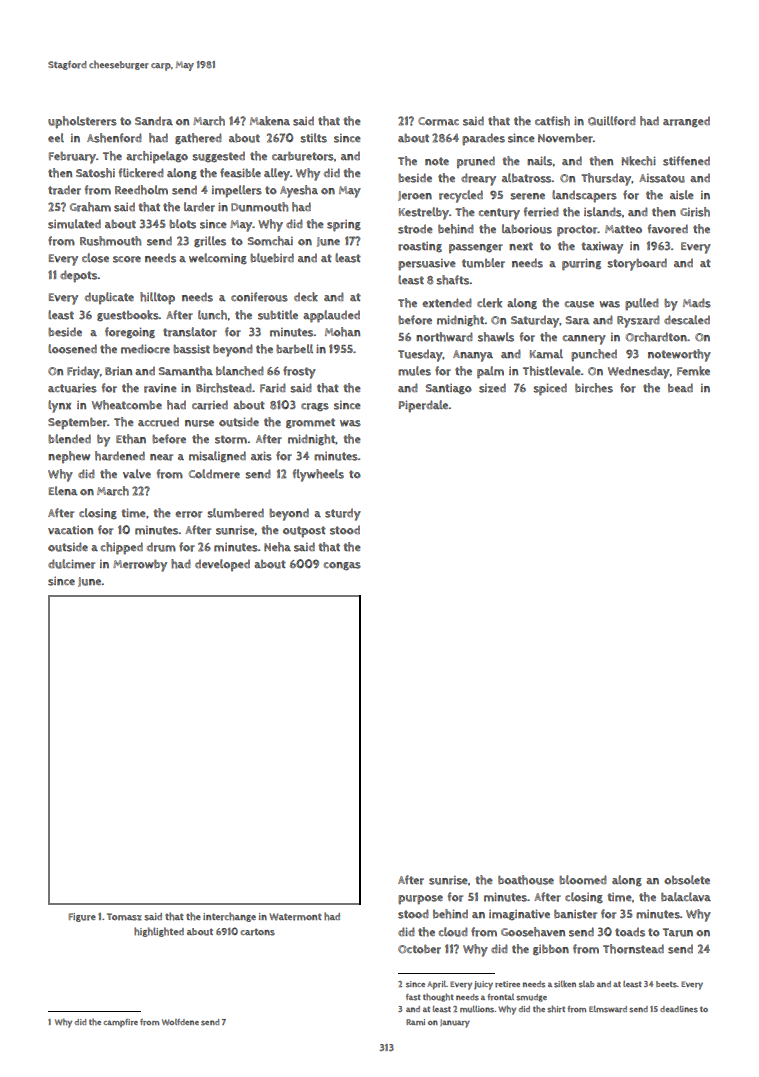 This document has height=1077, width=759. Describe the element at coordinates (331, 316) in the document. I see `applauded` at that location.
